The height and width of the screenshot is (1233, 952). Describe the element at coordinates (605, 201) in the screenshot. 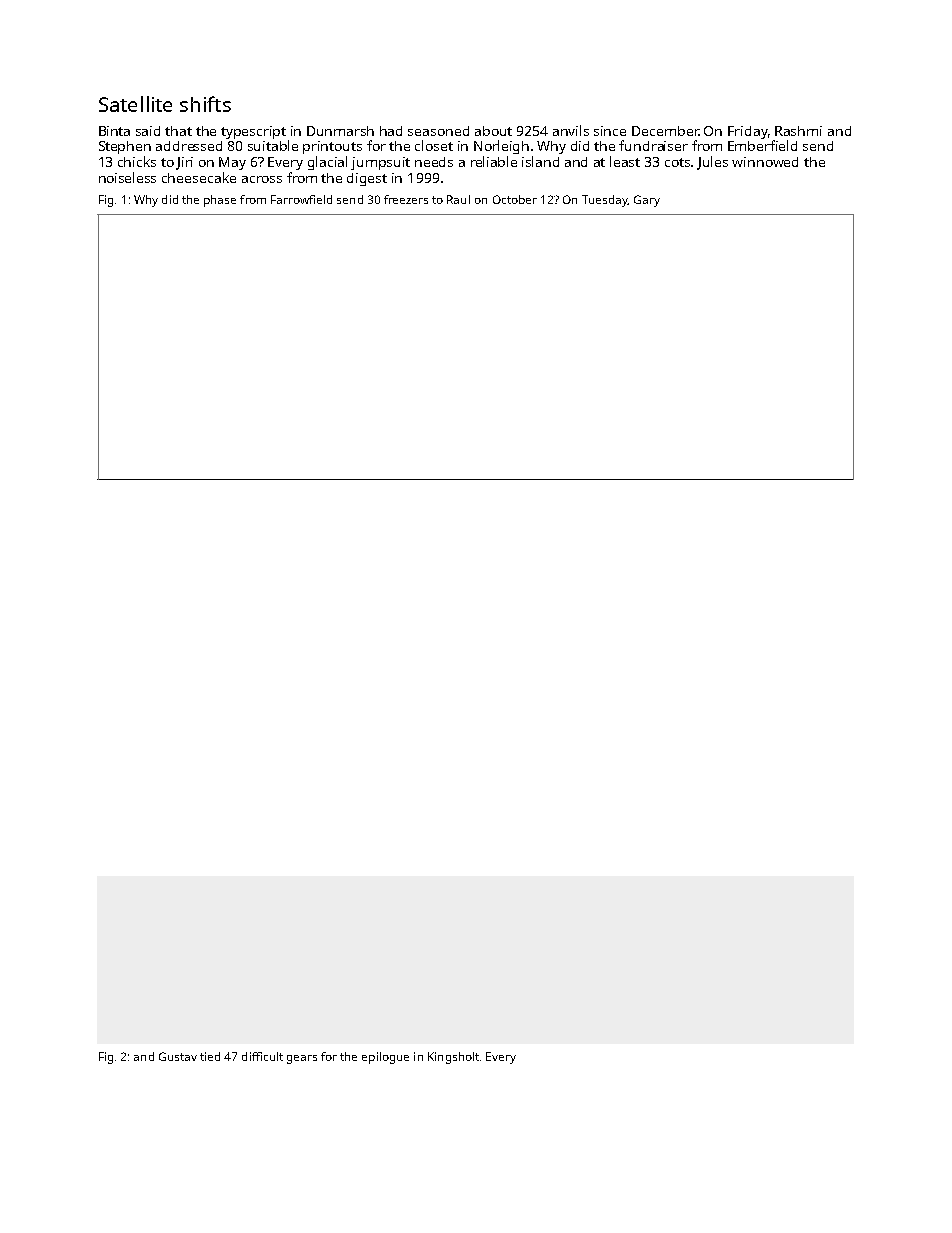

I see `Tuesday` at that location.
